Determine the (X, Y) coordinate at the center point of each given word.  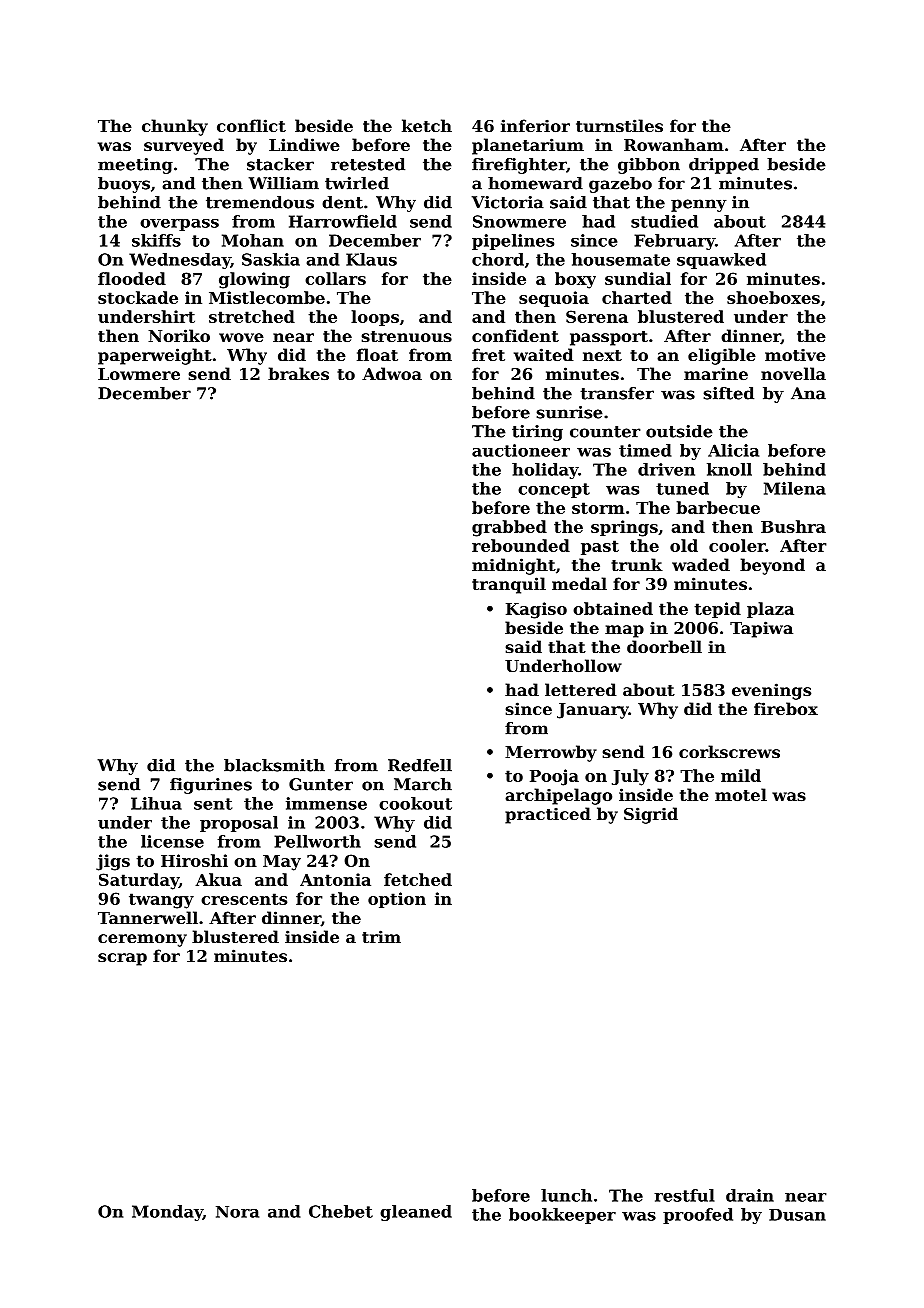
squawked (721, 261)
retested (368, 164)
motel (741, 794)
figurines (211, 786)
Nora (237, 1212)
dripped (724, 166)
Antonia (335, 879)
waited (544, 354)
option (397, 900)
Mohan (253, 240)
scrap (122, 959)
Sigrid (651, 815)
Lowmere (139, 374)
